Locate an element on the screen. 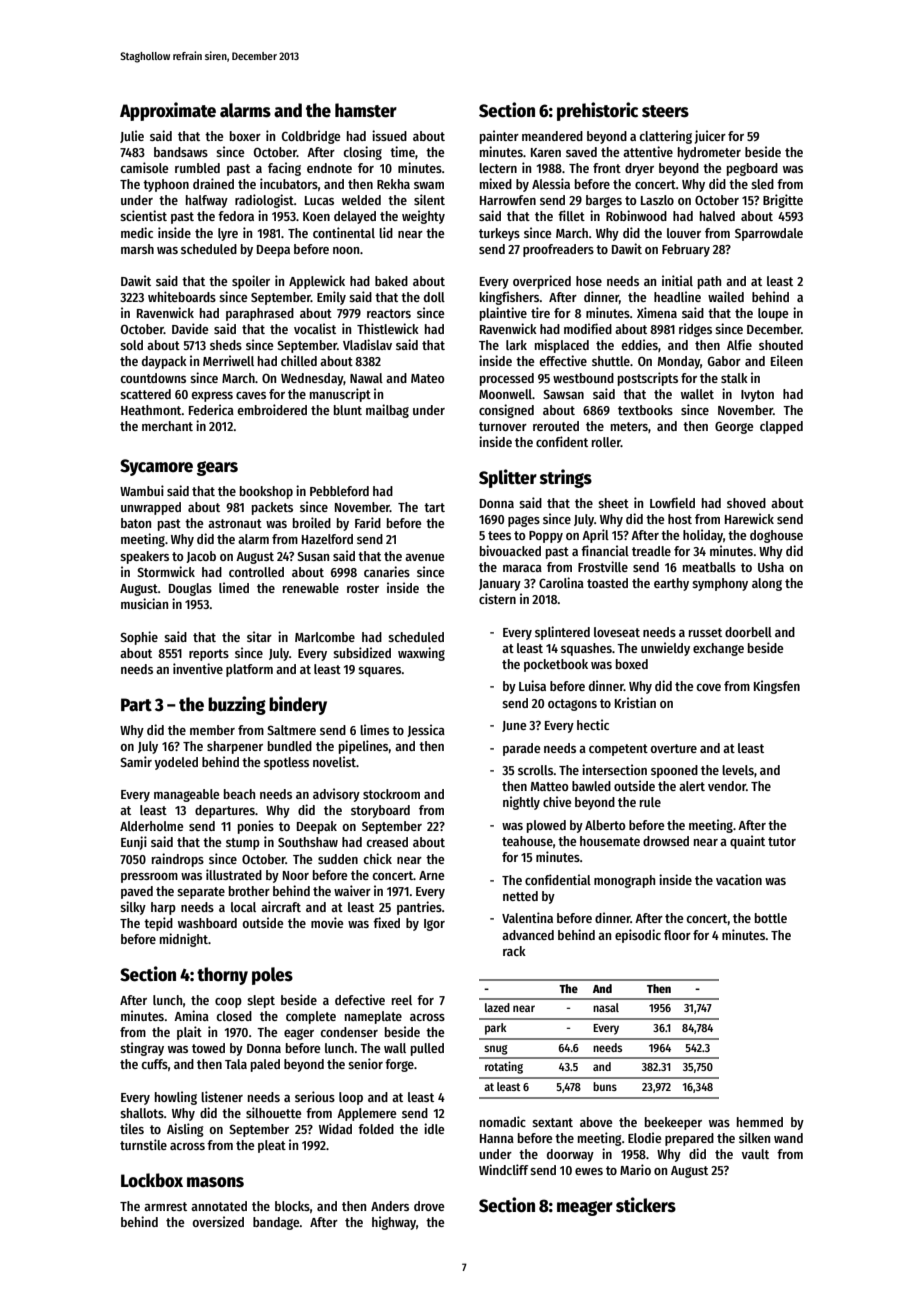 The image size is (924, 1308). Sophie is located at coordinates (139, 638).
